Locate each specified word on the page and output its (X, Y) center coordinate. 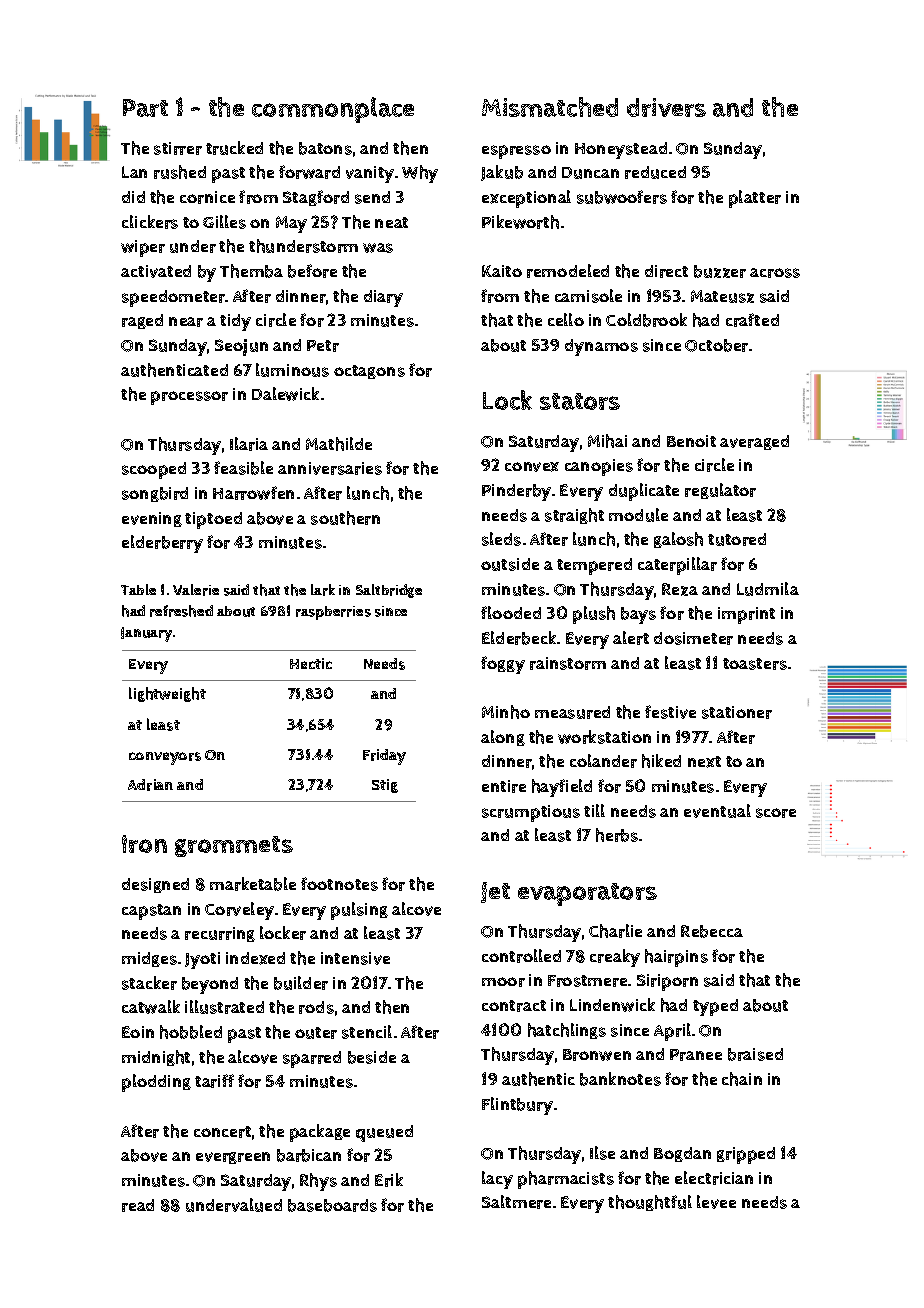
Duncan (590, 173)
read (138, 1205)
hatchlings (567, 1031)
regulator (720, 491)
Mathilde (339, 444)
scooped (154, 470)
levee (716, 1202)
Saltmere (516, 1202)
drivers (666, 107)
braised (755, 1054)
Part (145, 108)
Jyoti (202, 960)
